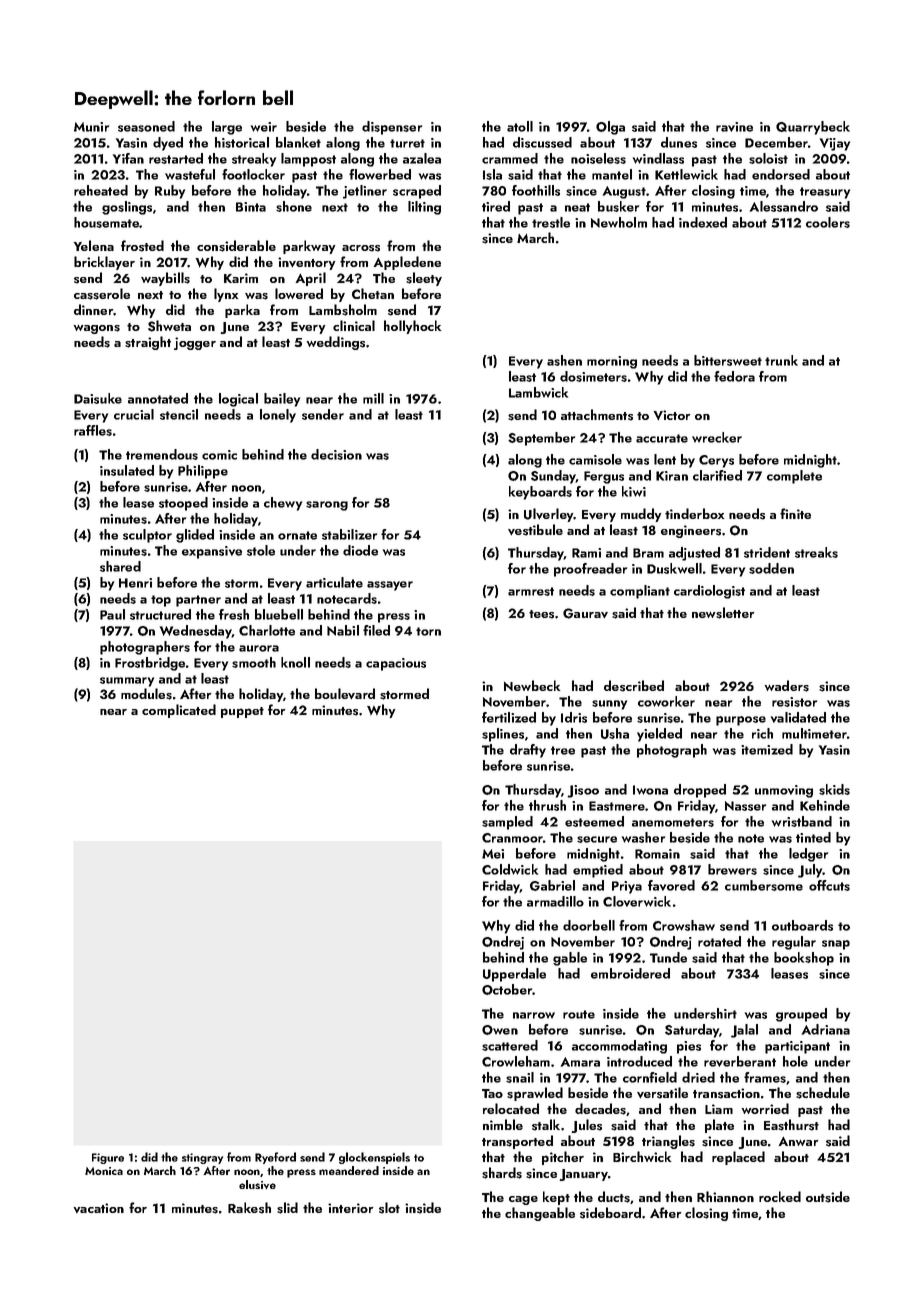  I want to click on fertilized, so click(509, 717).
